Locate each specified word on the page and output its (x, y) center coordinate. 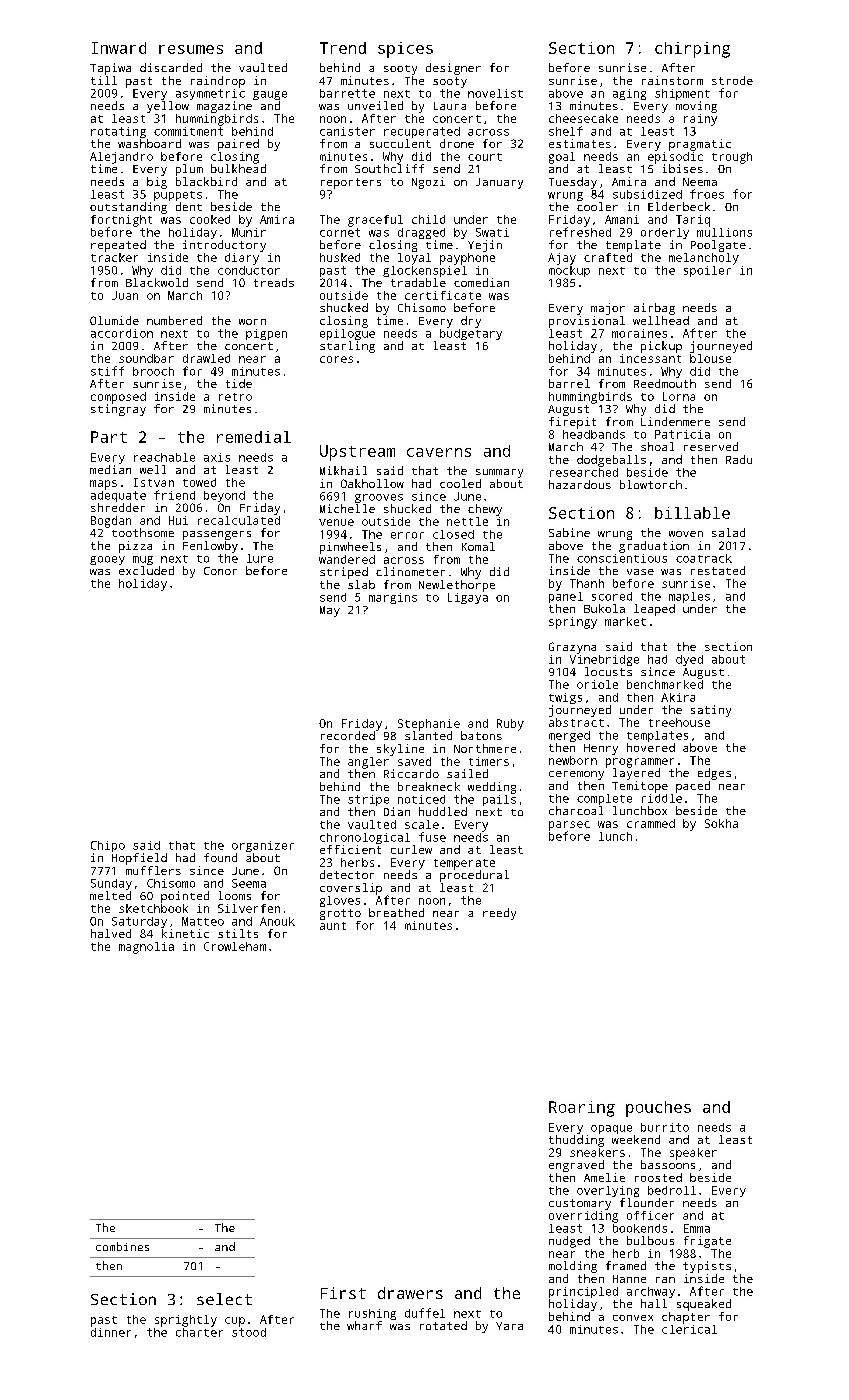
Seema (249, 883)
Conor (220, 571)
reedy (499, 914)
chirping (692, 50)
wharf (364, 1325)
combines (122, 1246)
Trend (343, 48)
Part (109, 437)
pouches (658, 1109)
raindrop (218, 82)
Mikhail (343, 470)
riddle (662, 798)
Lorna (679, 396)
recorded (348, 735)
